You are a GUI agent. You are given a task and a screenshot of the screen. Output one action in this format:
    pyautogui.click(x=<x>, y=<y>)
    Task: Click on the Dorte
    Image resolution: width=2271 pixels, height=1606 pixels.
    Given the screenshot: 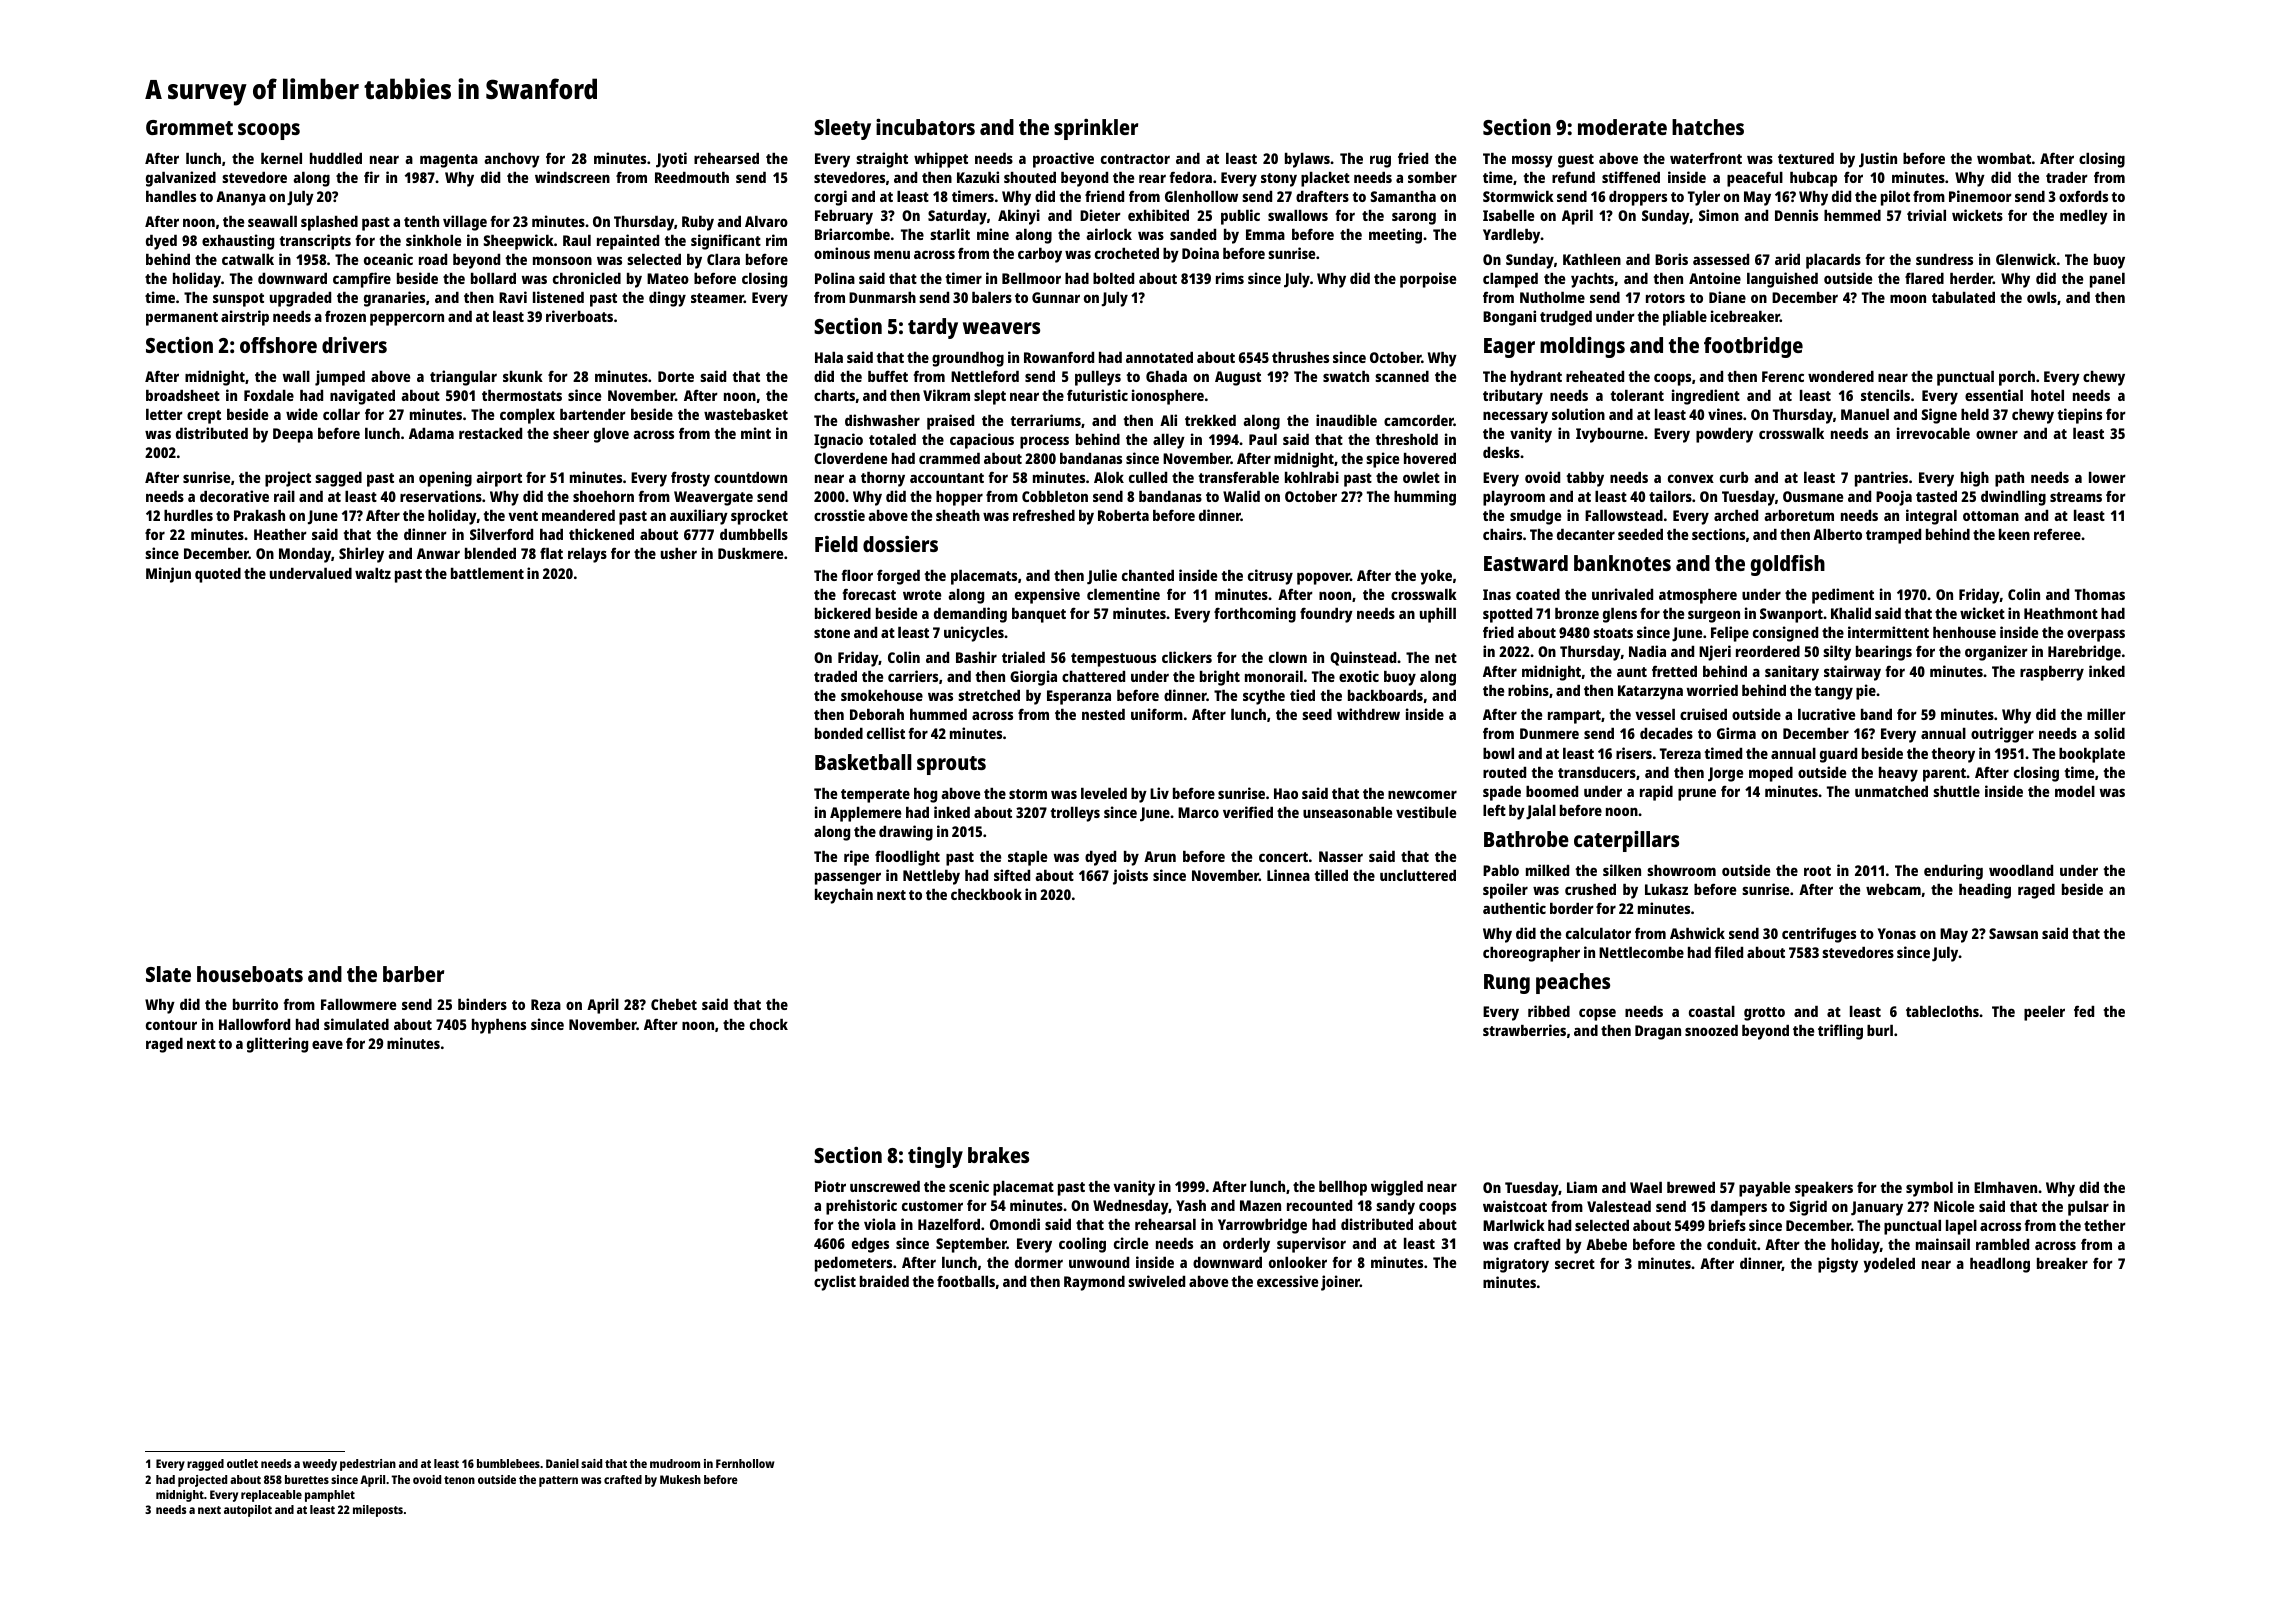 What is the action you would take?
    pyautogui.click(x=676, y=376)
